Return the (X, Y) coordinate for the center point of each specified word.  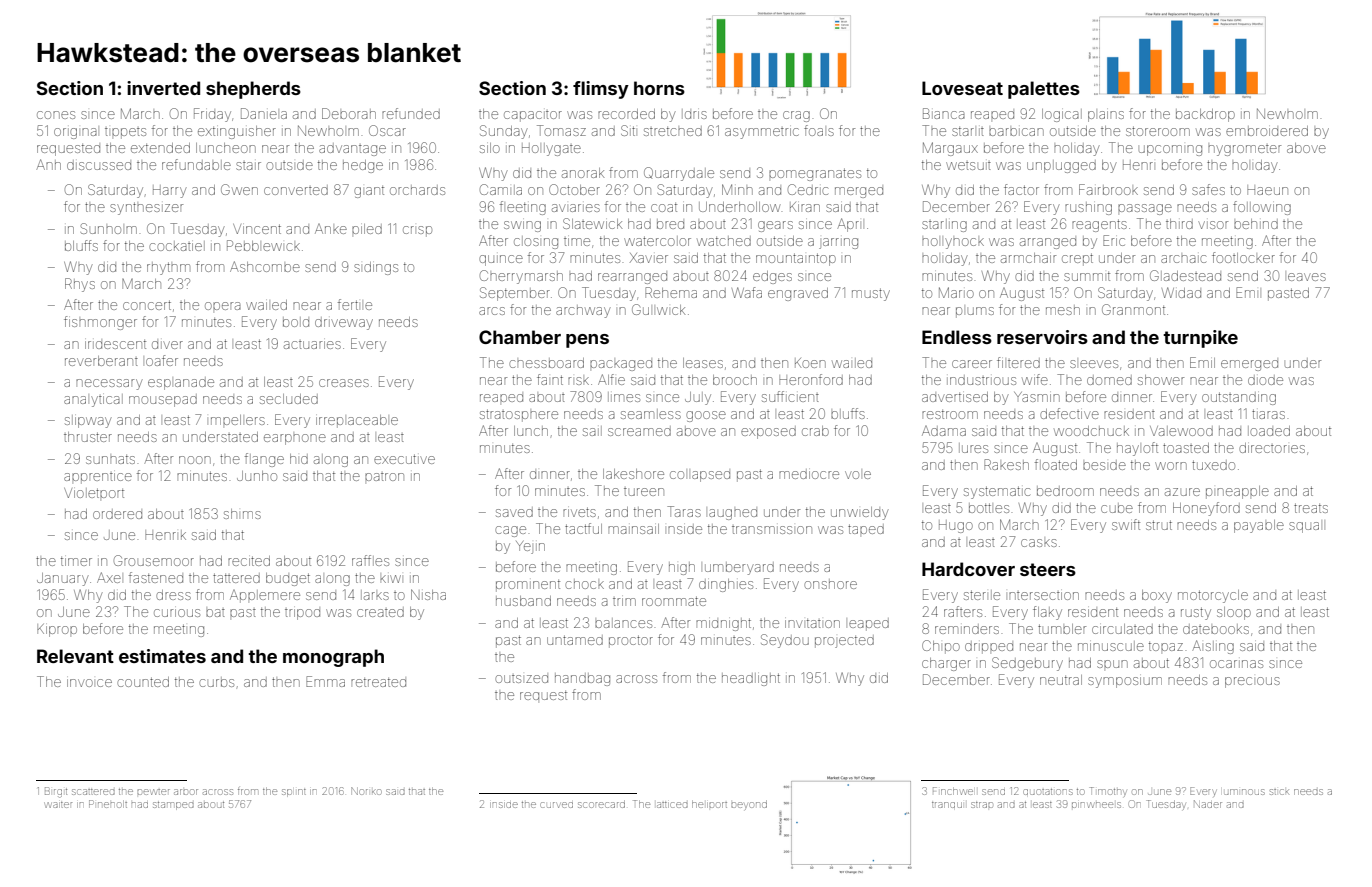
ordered (117, 514)
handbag (582, 679)
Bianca (944, 113)
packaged (621, 365)
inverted (163, 88)
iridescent (115, 344)
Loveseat (962, 88)
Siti (628, 130)
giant (369, 192)
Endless (957, 337)
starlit (968, 131)
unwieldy (860, 513)
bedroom (1065, 491)
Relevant (75, 656)
